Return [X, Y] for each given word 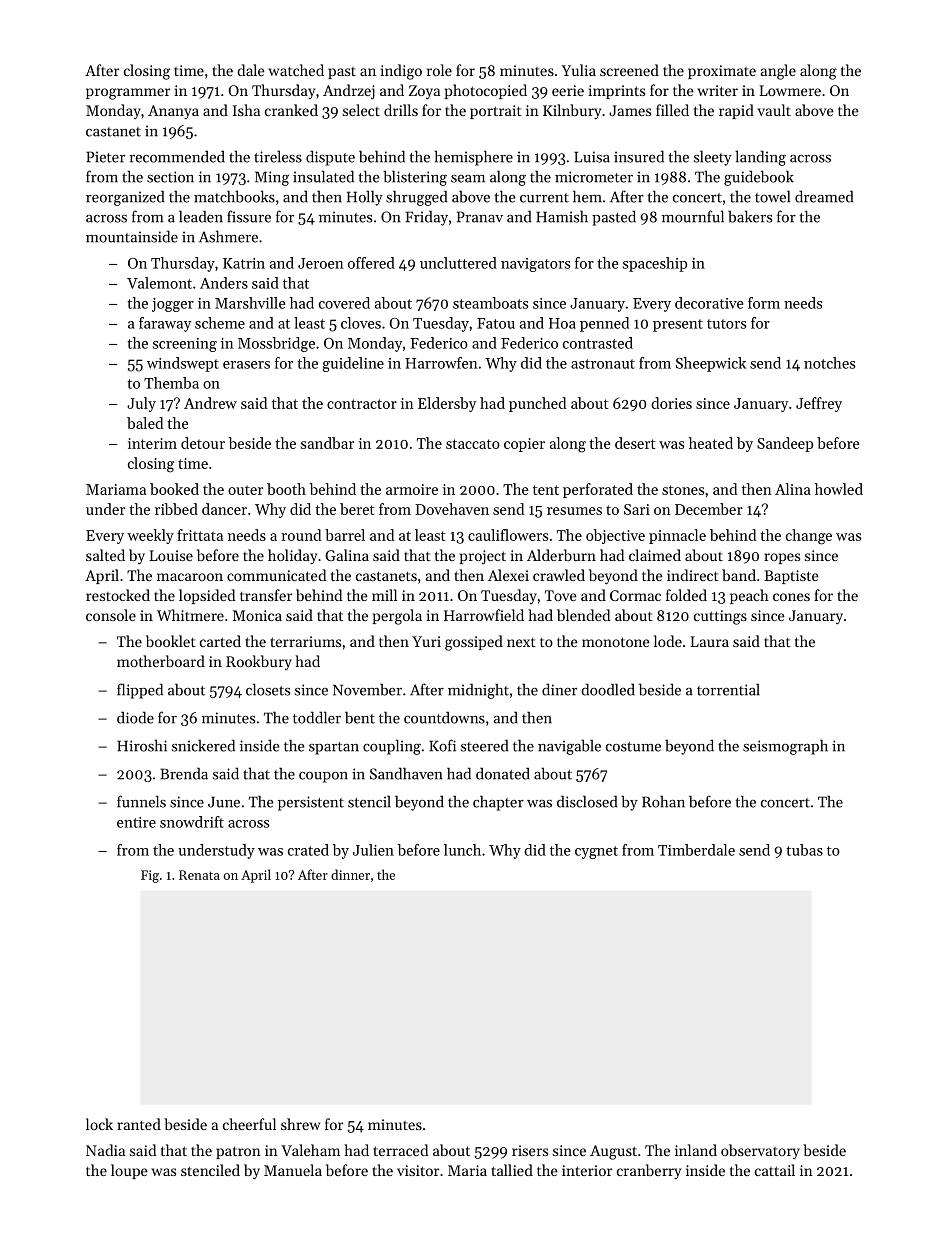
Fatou [496, 323]
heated [711, 443]
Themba [171, 383]
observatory [760, 1151]
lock [99, 1124]
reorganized [125, 198]
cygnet [596, 852]
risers [530, 1150]
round [301, 535]
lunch [462, 850]
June [224, 802]
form [764, 303]
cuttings [720, 617]
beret [357, 509]
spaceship [655, 264]
